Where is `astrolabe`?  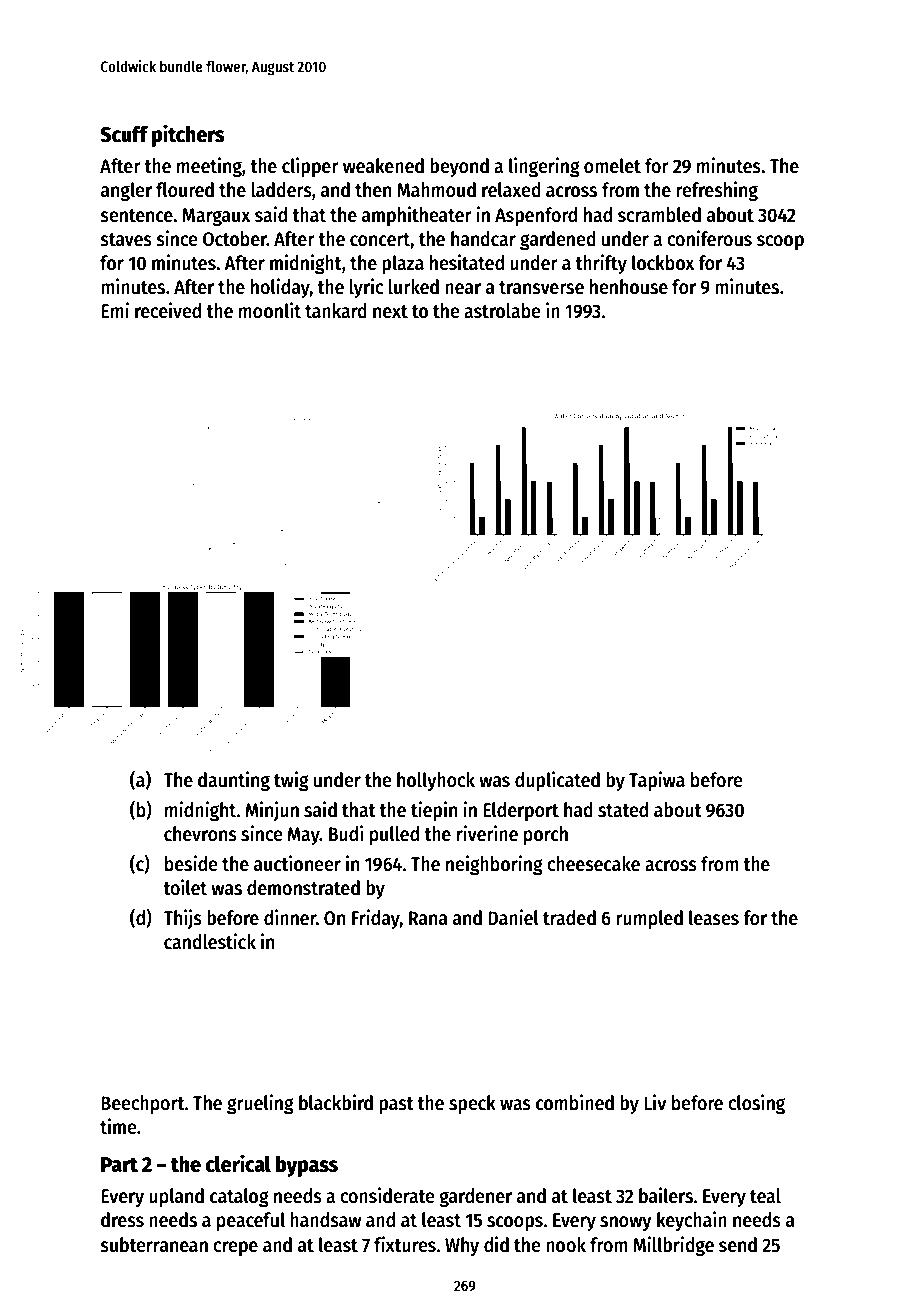
astrolabe is located at coordinates (502, 311).
